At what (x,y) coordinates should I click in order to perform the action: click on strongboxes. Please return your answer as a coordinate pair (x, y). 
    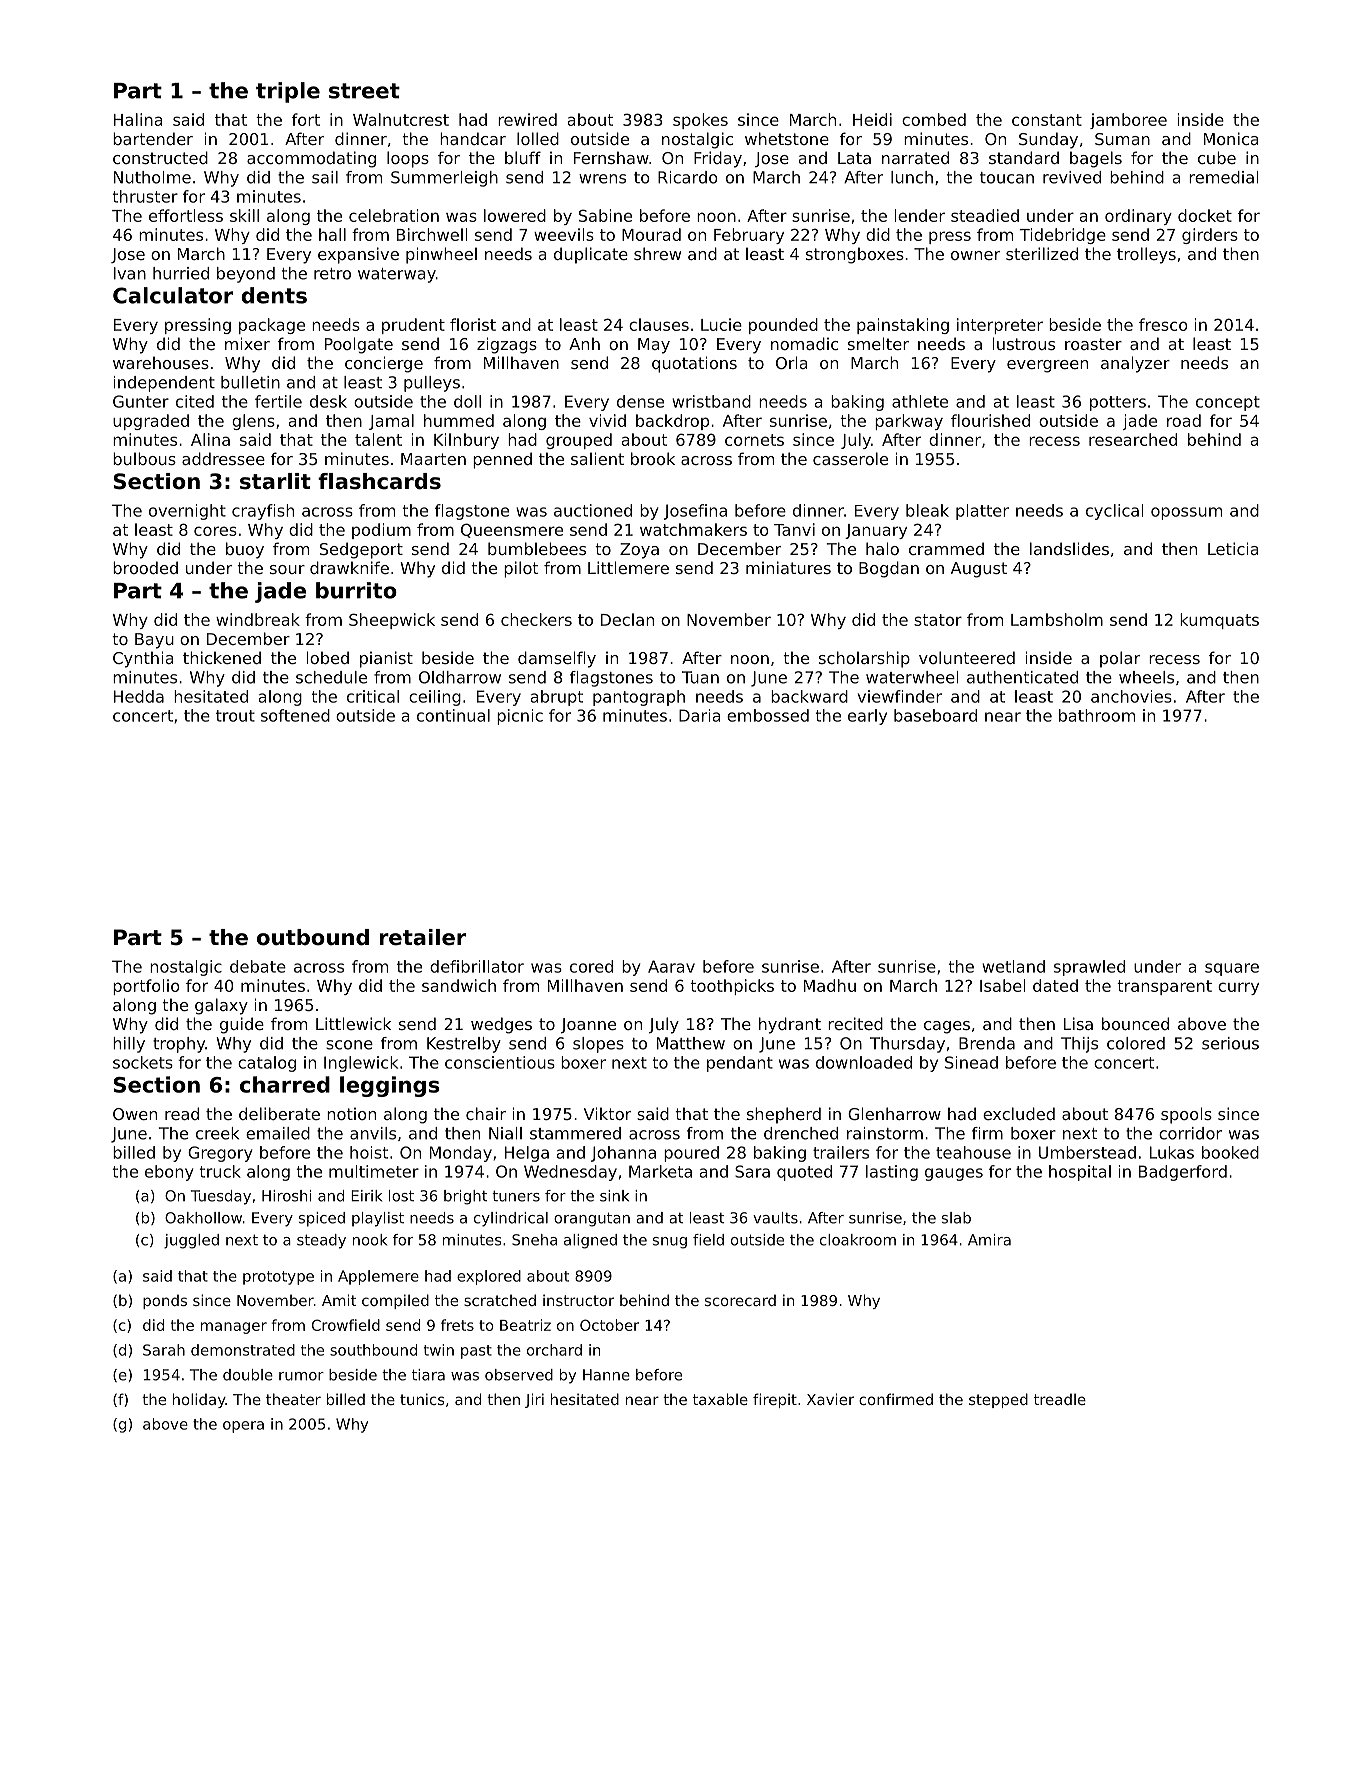
    Looking at the image, I should click on (855, 255).
